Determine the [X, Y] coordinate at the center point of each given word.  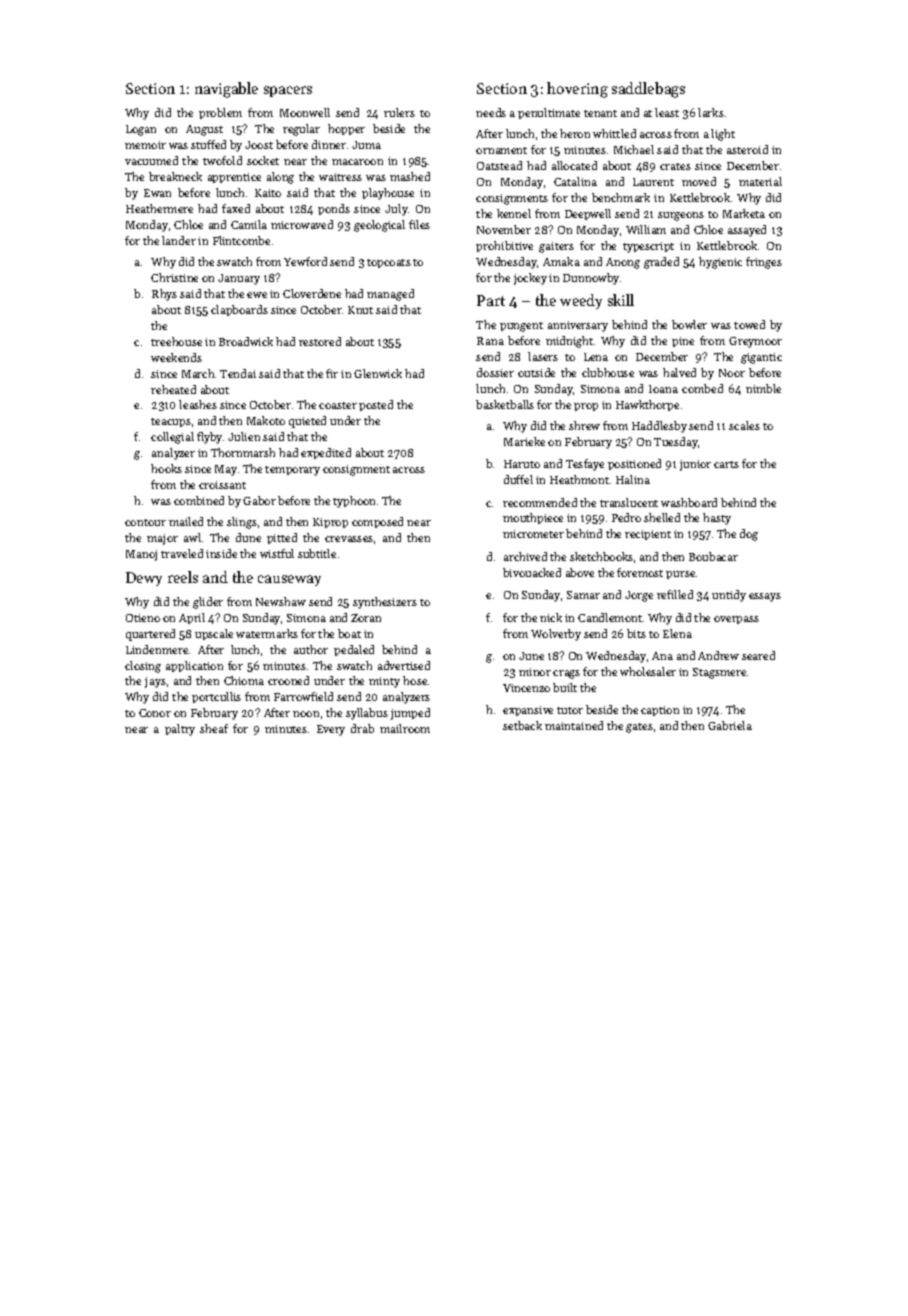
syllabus [367, 714]
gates [639, 728]
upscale [214, 634]
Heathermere [159, 208]
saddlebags [648, 90]
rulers [399, 112]
